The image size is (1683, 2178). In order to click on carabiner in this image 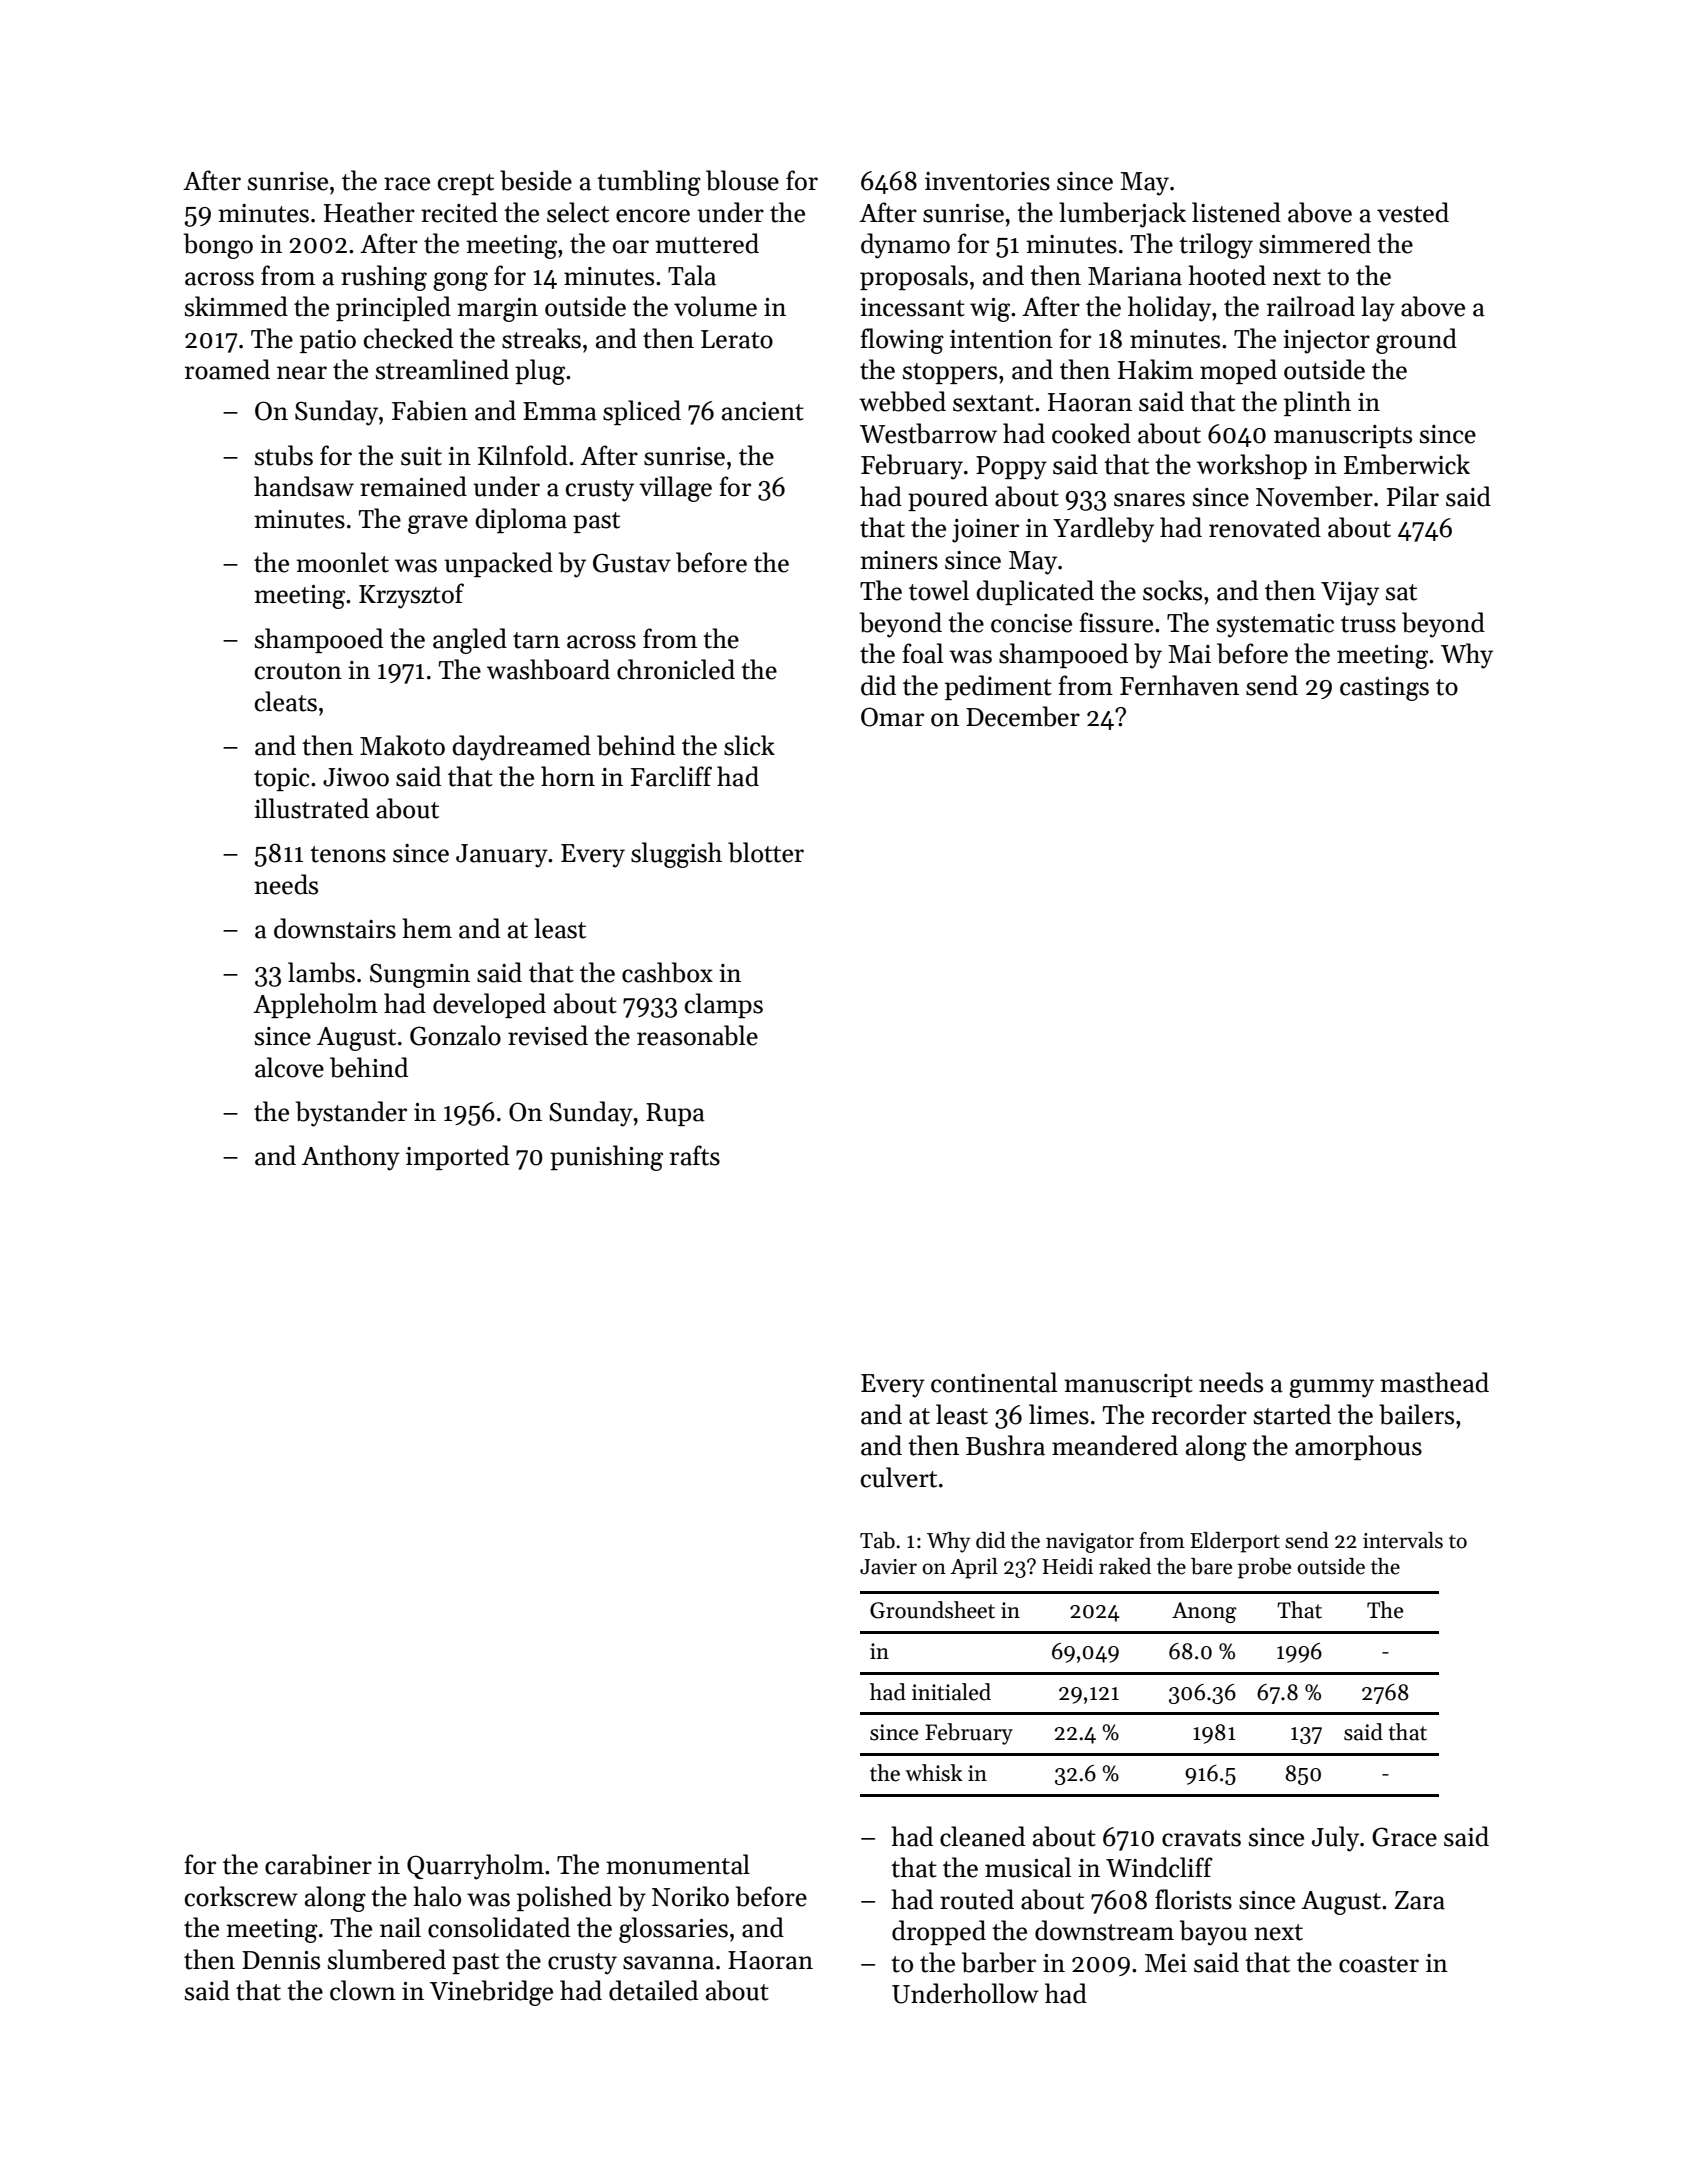, I will do `click(318, 1864)`.
